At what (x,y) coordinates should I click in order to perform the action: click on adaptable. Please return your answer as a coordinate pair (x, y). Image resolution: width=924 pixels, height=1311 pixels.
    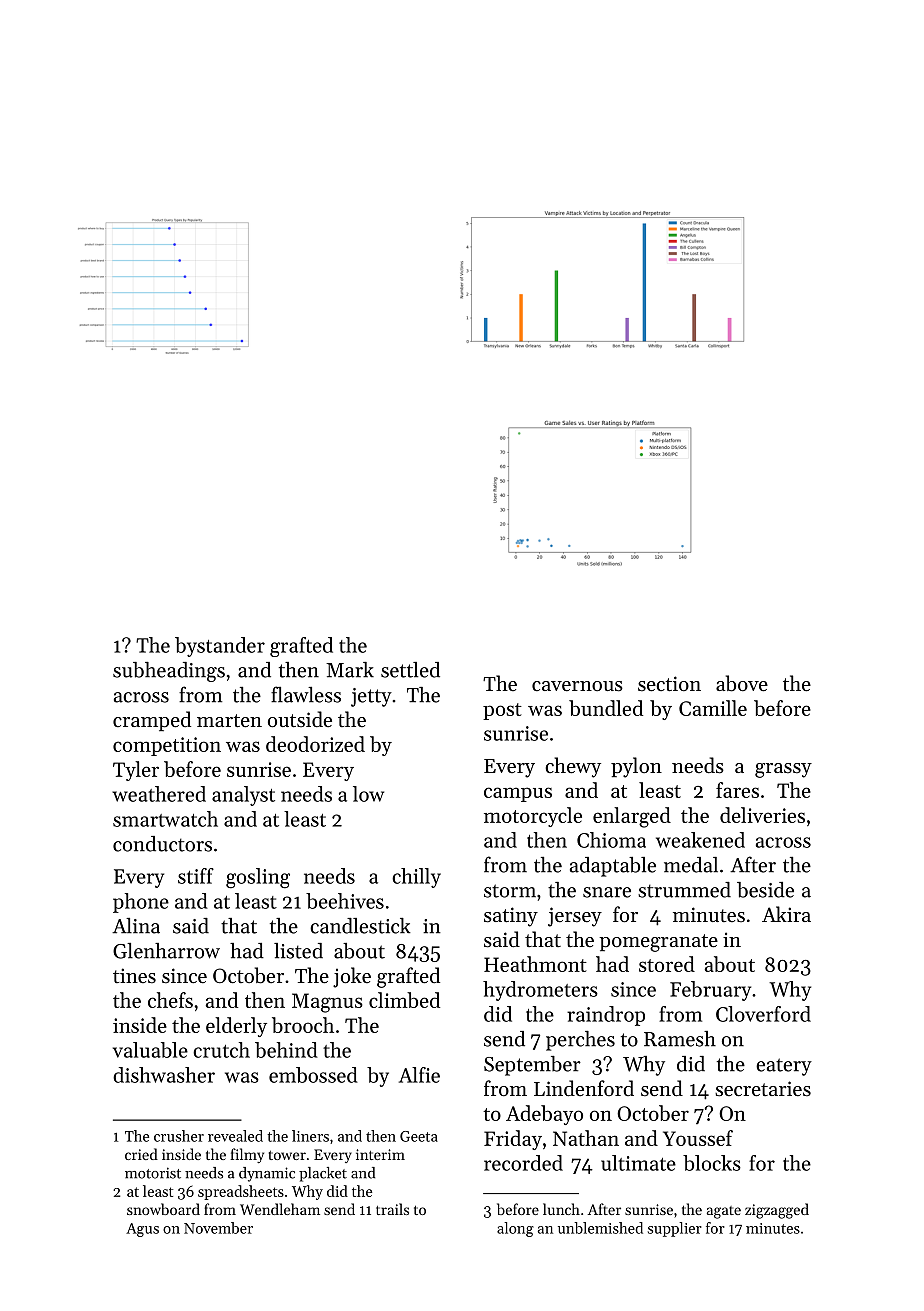
    Looking at the image, I should click on (613, 867).
